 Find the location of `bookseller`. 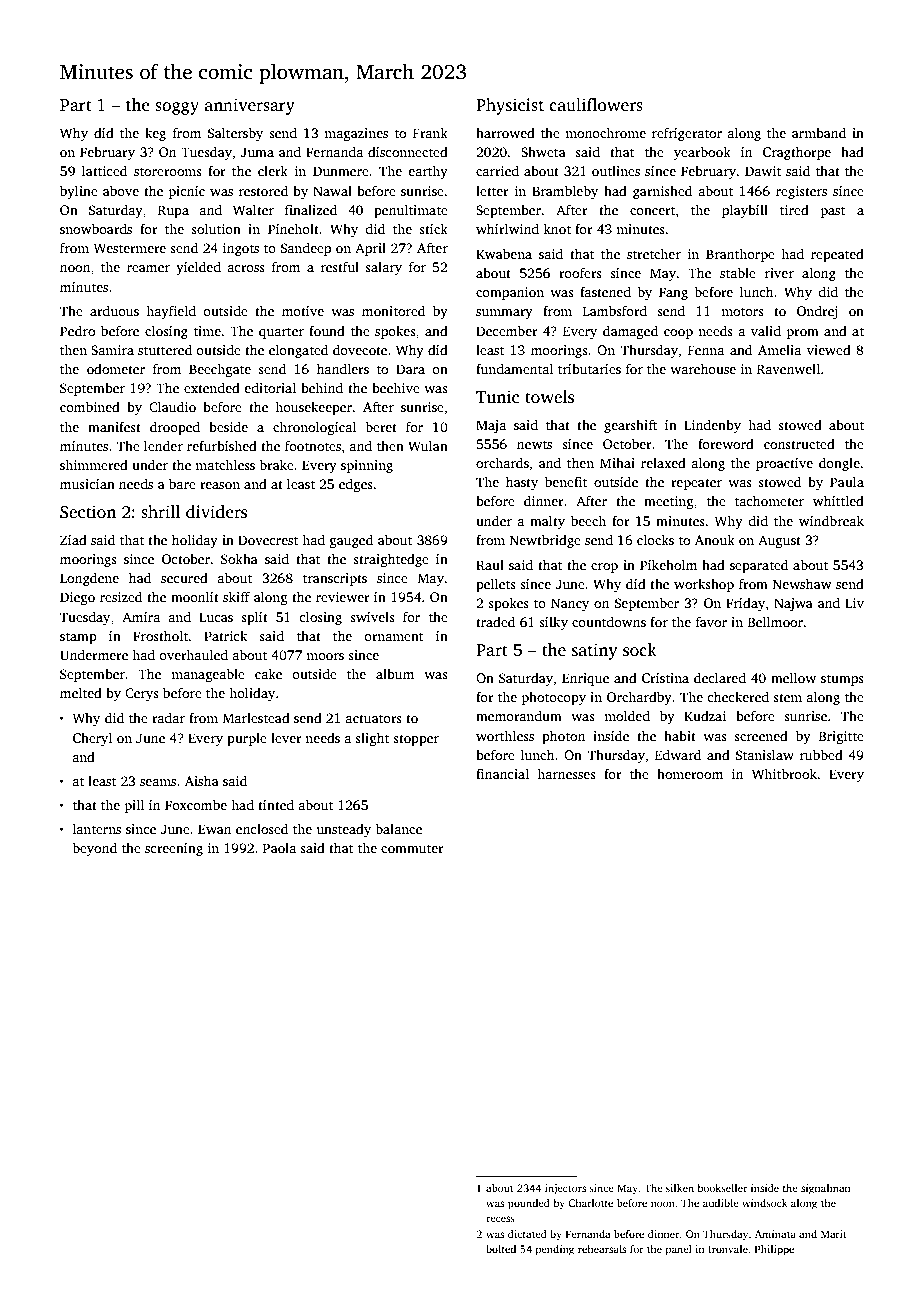

bookseller is located at coordinates (722, 1188).
